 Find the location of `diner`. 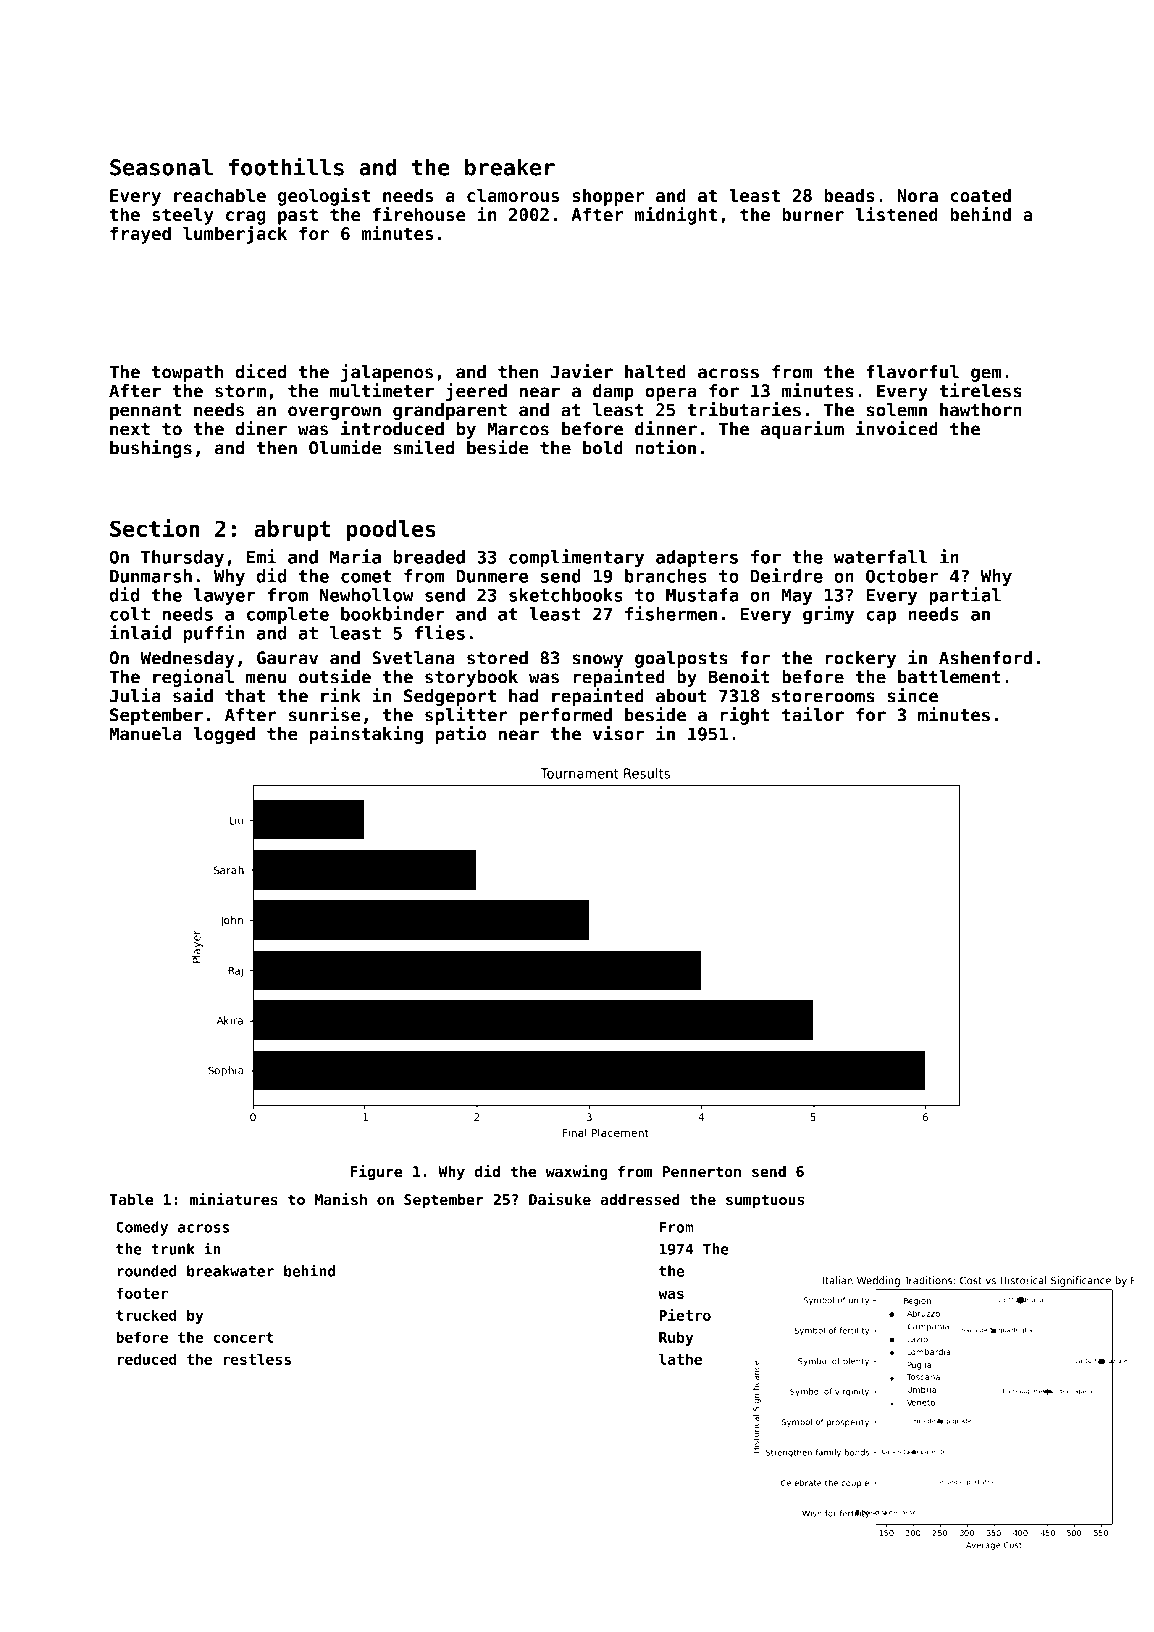

diner is located at coordinates (261, 428).
